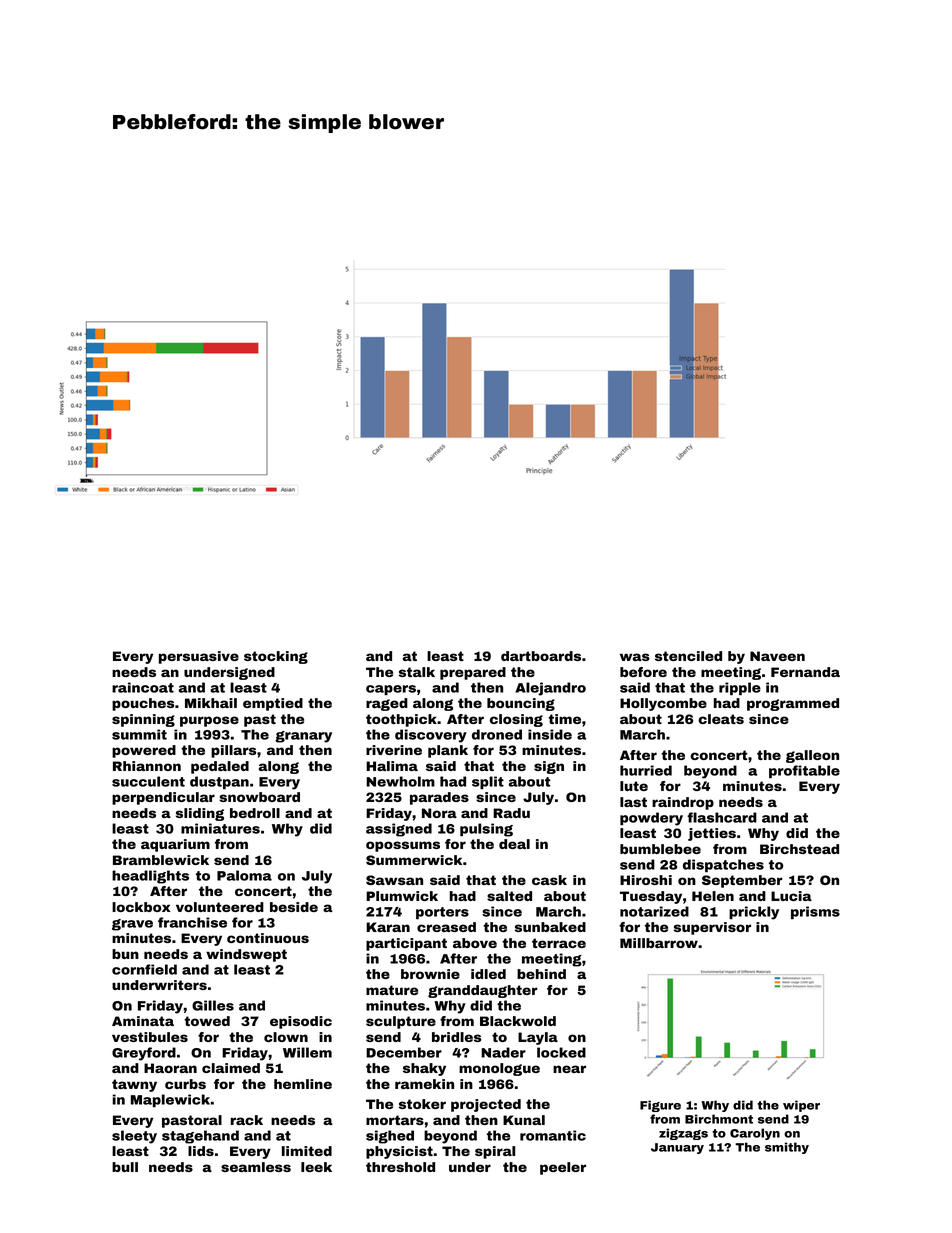 The height and width of the screenshot is (1233, 952). What do you see at coordinates (276, 657) in the screenshot?
I see `stocking` at bounding box center [276, 657].
